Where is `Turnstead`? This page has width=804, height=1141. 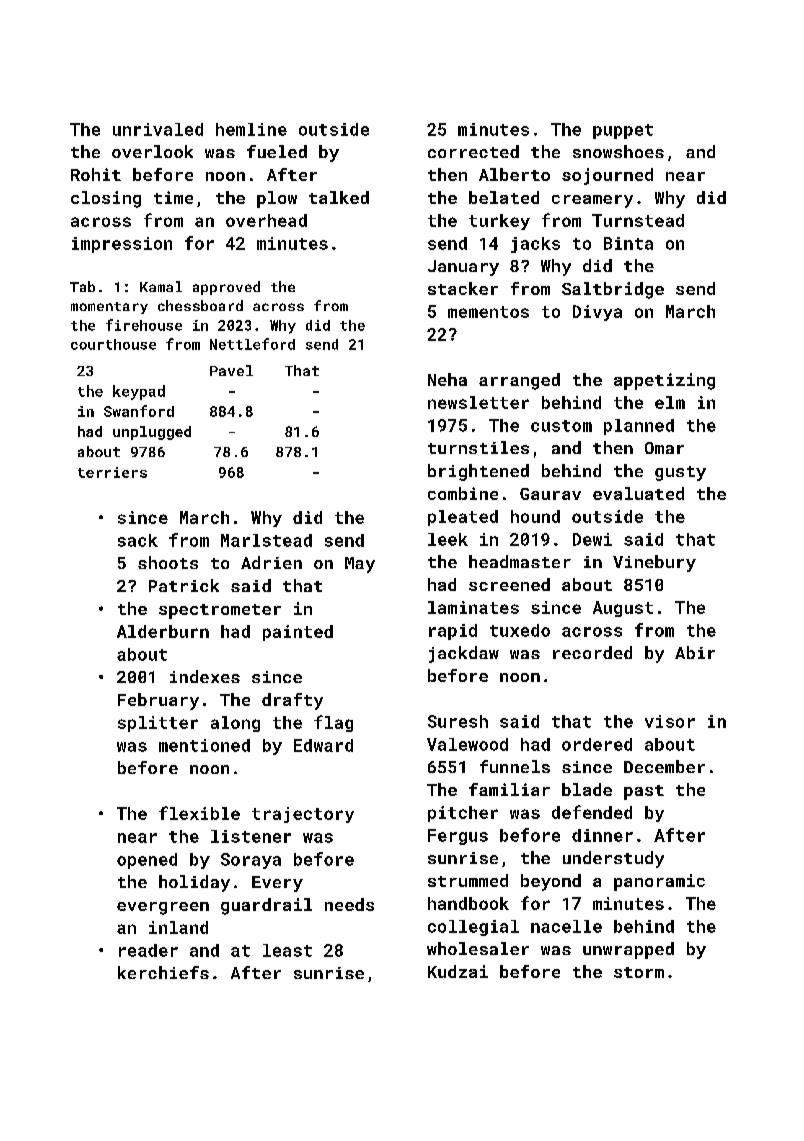
Turnstead is located at coordinates (638, 220).
